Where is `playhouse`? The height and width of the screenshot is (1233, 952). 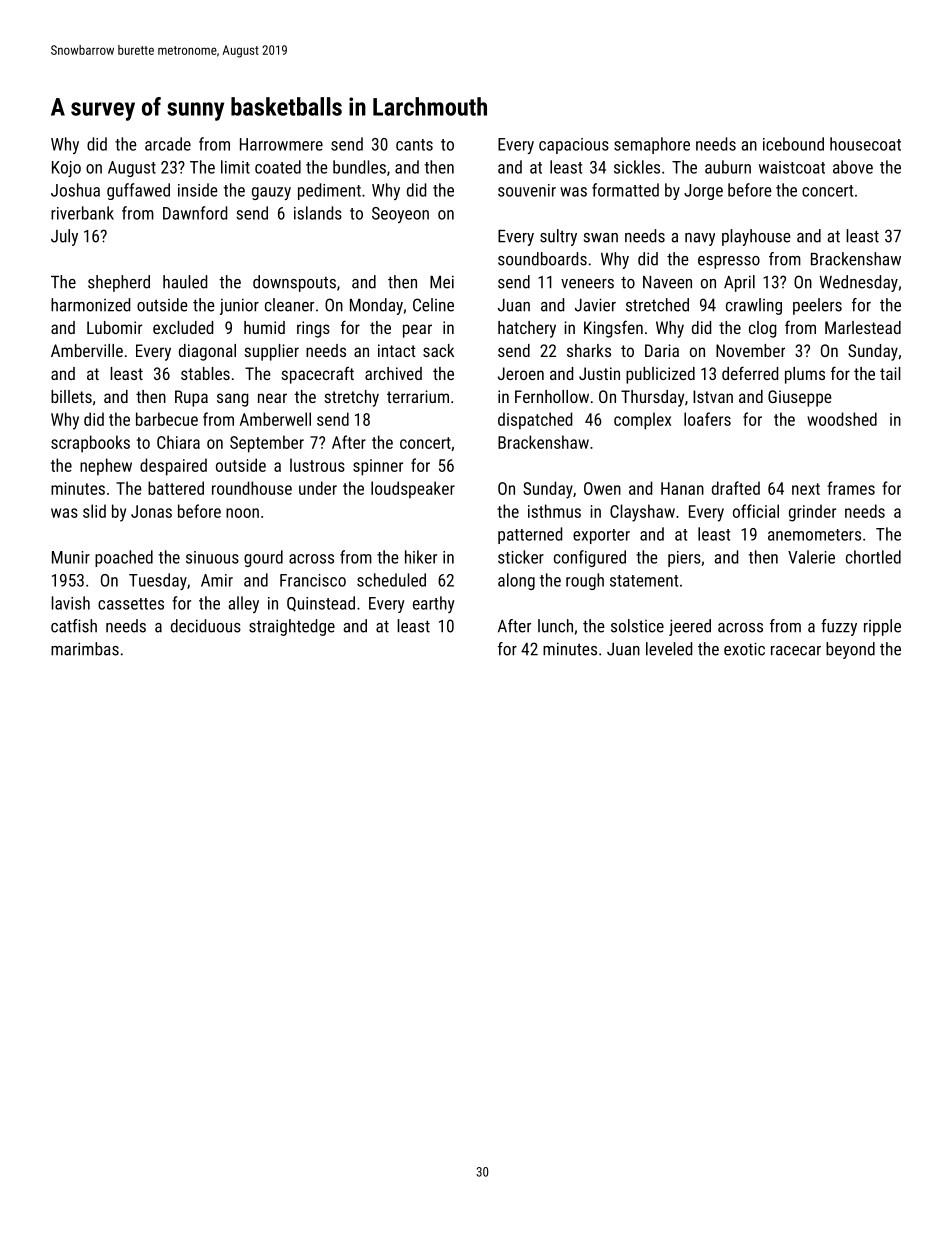 playhouse is located at coordinates (756, 237).
